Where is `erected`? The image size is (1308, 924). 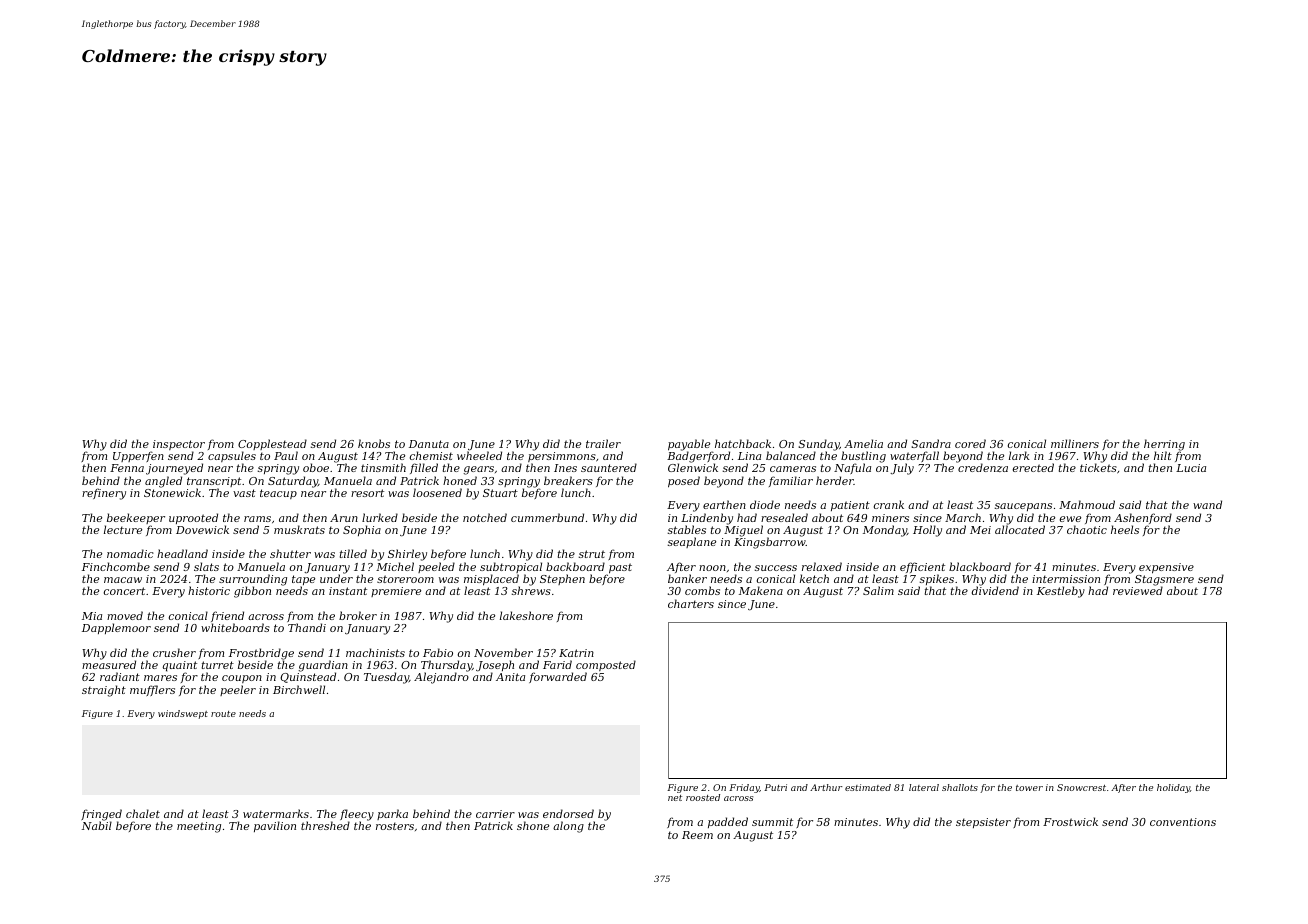 erected is located at coordinates (1033, 467).
